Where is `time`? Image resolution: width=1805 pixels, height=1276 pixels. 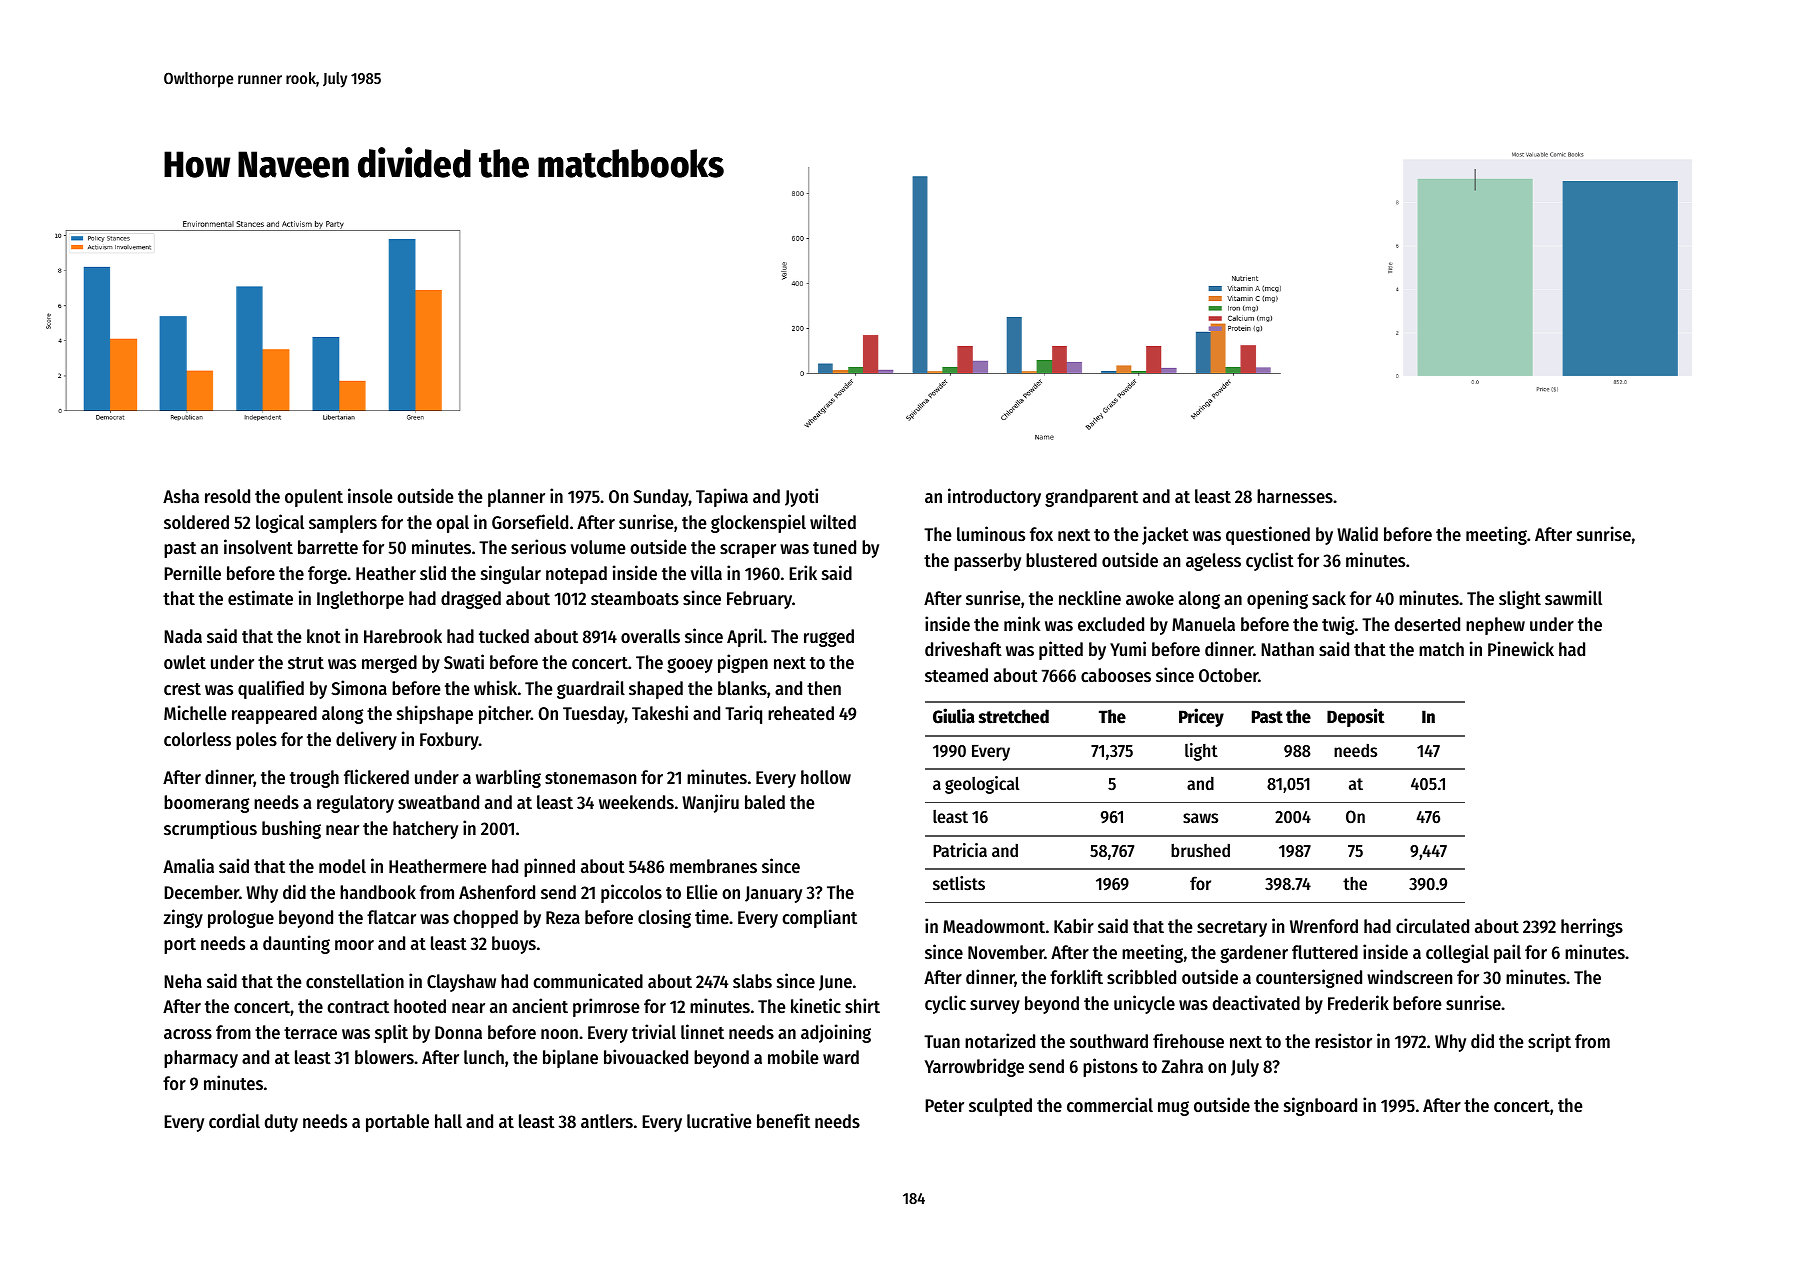 time is located at coordinates (712, 916).
